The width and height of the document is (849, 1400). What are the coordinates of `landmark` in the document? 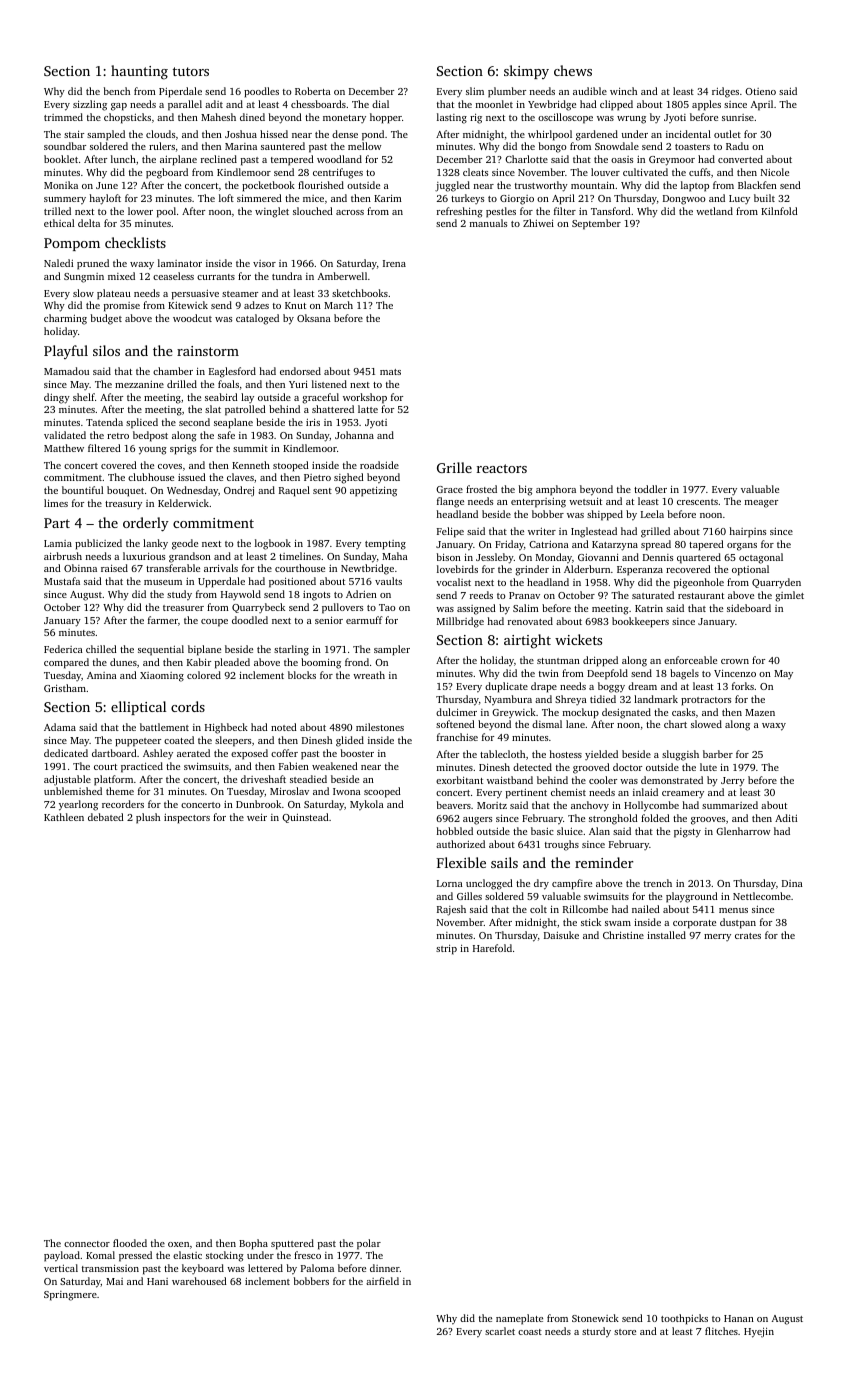 It's located at (656, 699).
